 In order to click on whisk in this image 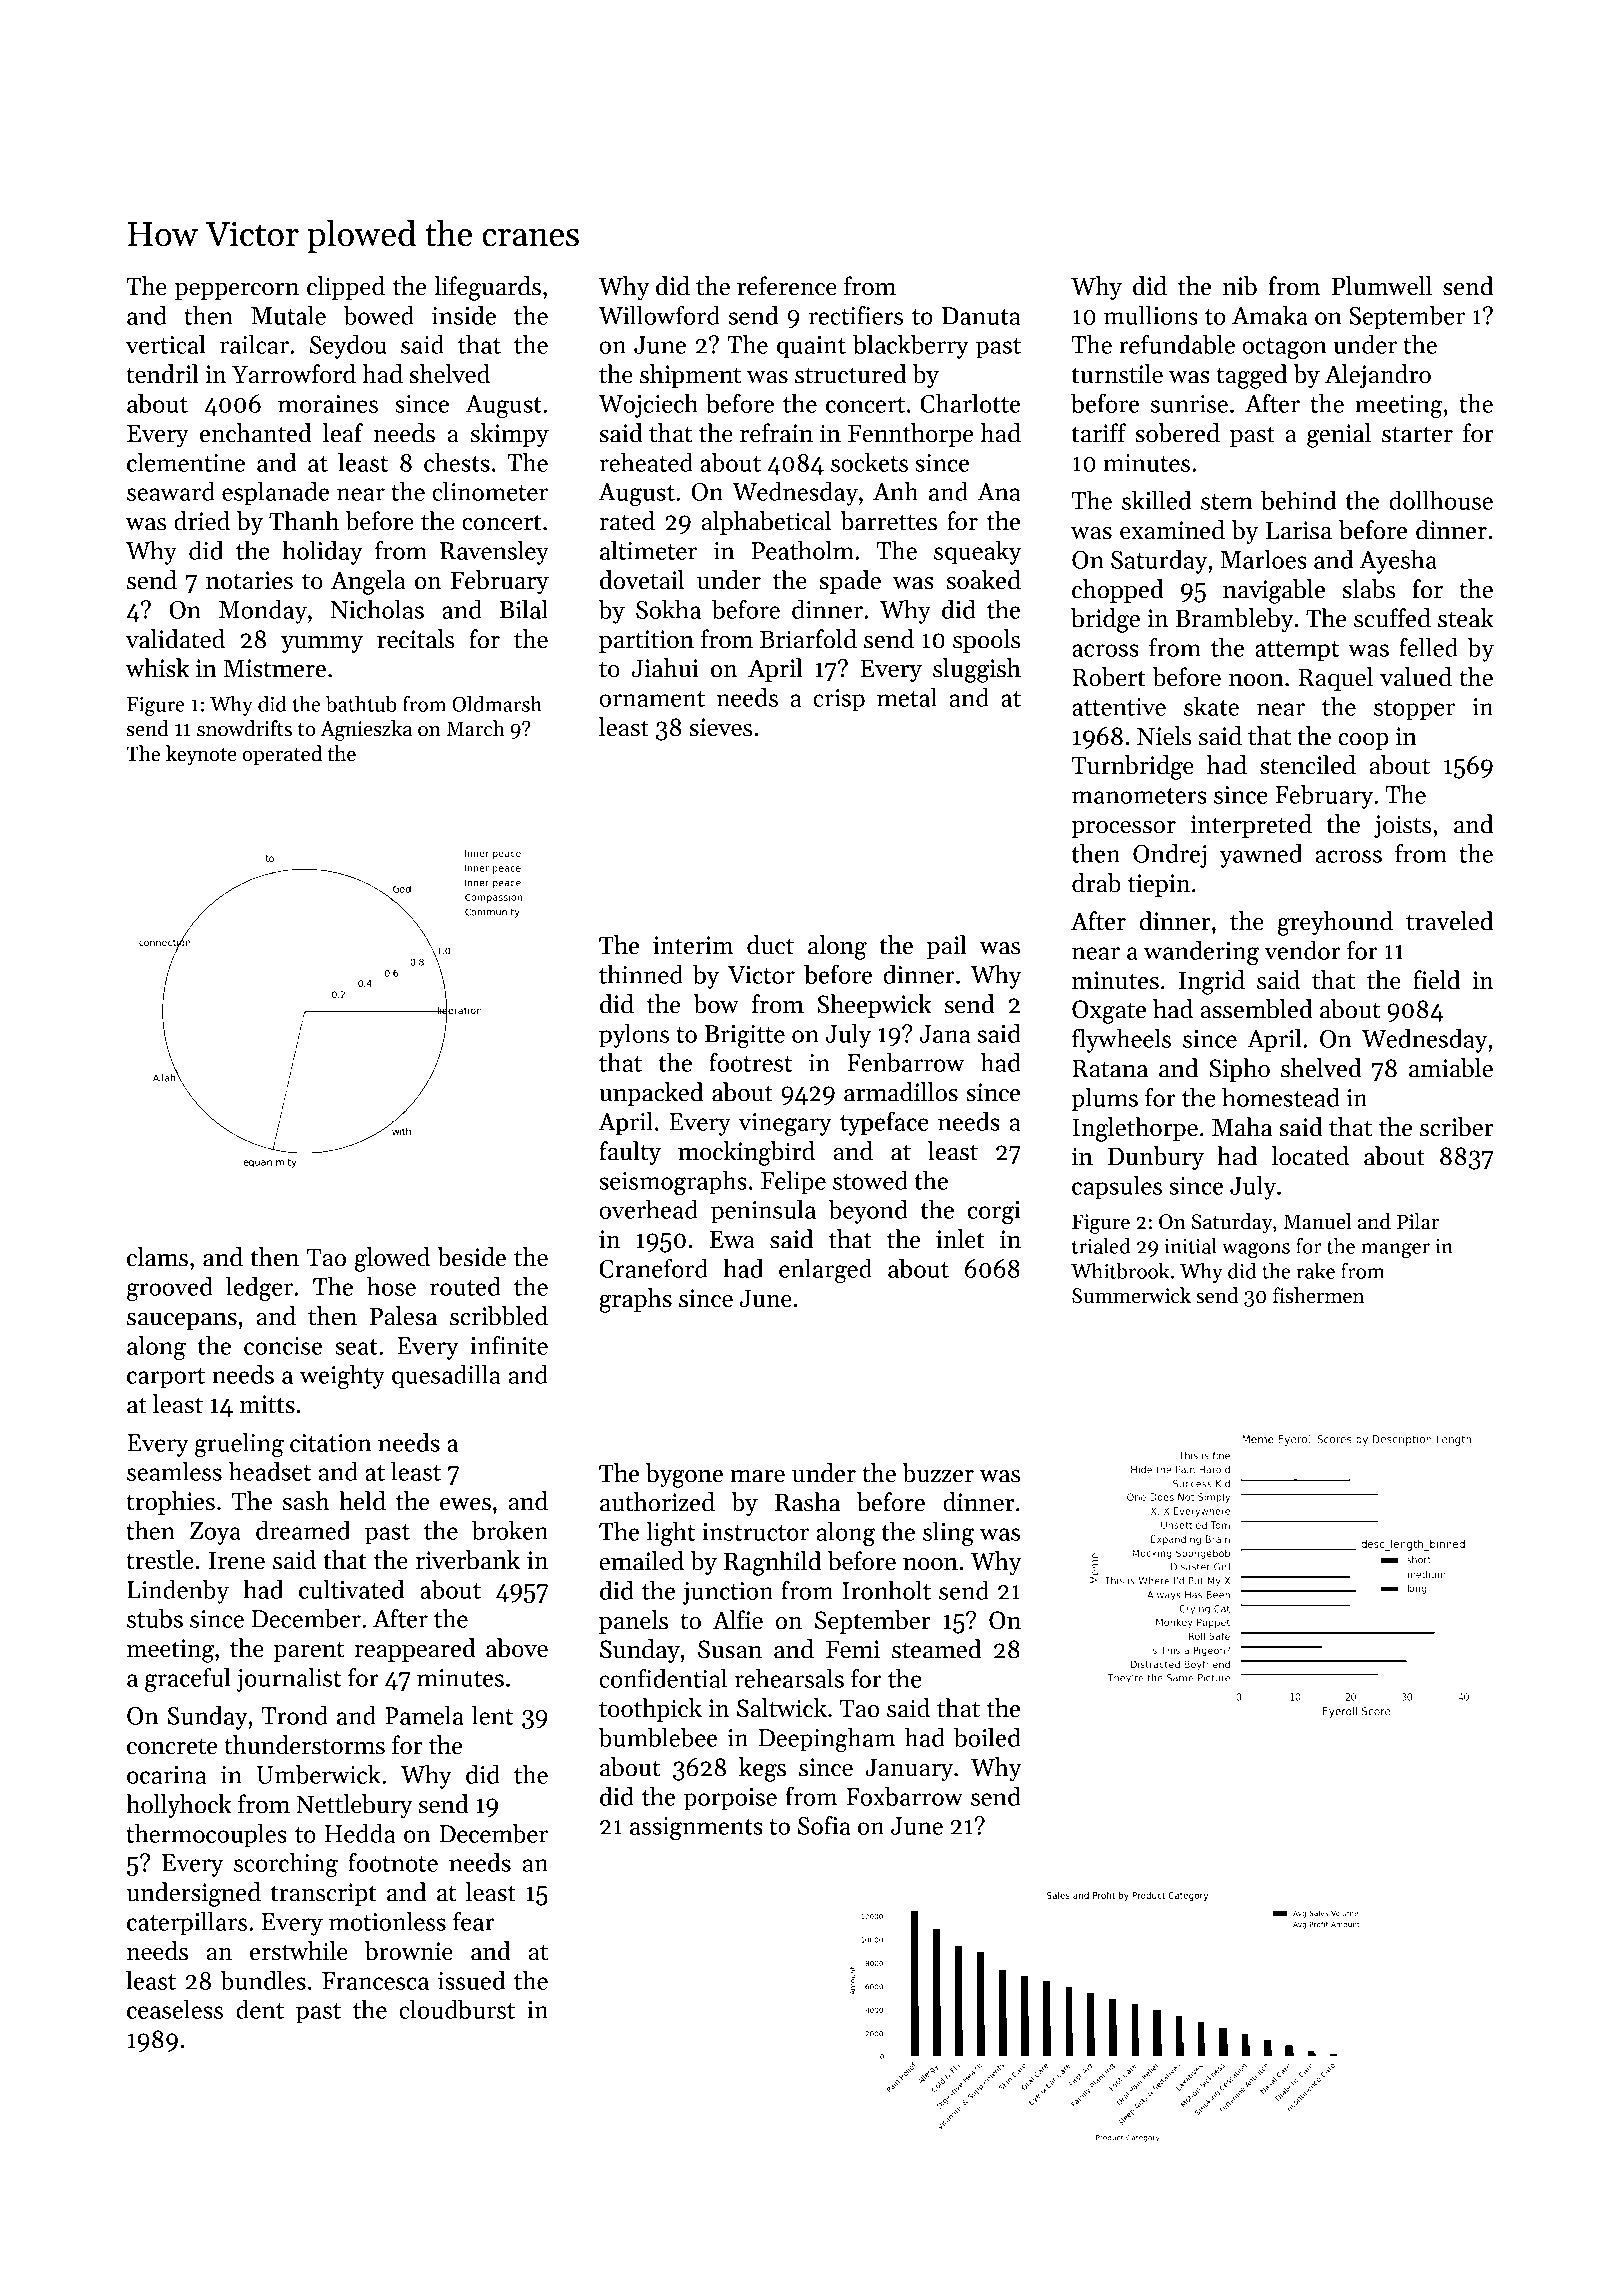, I will do `click(157, 668)`.
